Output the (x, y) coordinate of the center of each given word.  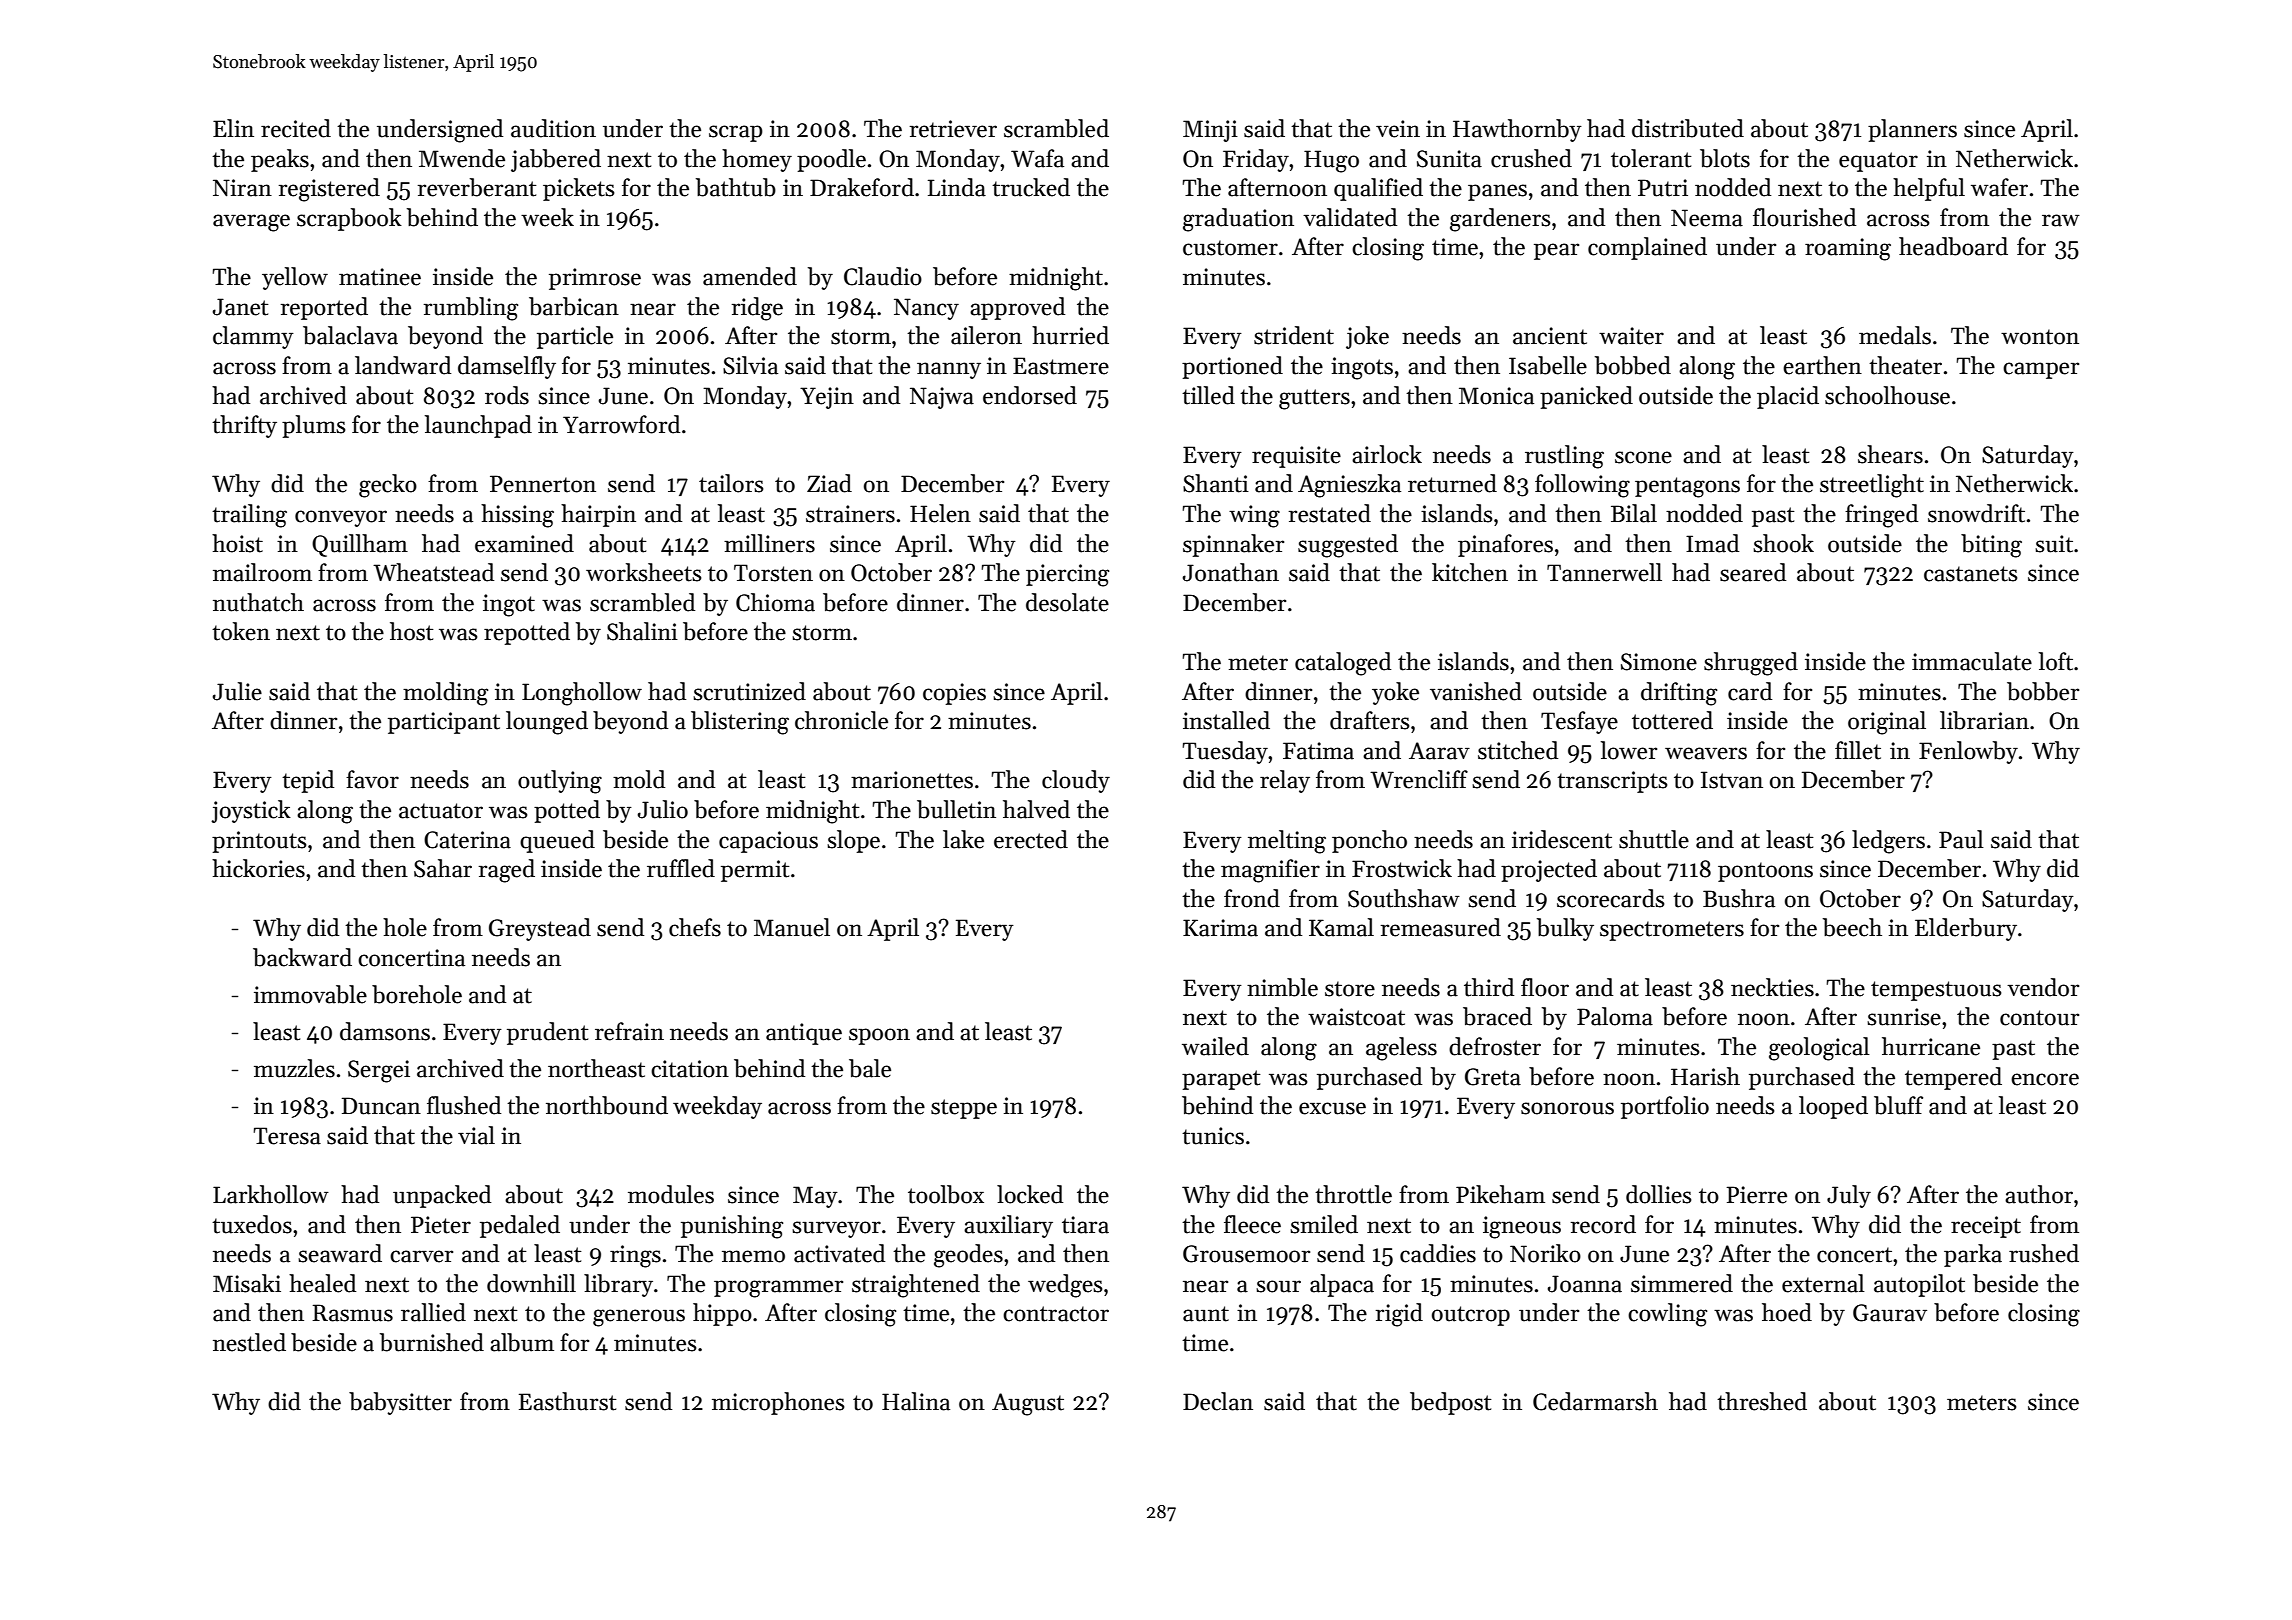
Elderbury (1966, 929)
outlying (560, 782)
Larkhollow (271, 1194)
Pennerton (543, 484)
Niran (242, 188)
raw (2061, 220)
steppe (964, 1109)
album (522, 1342)
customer (1230, 248)
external (1823, 1283)
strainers (850, 514)
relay (1285, 781)
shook (1783, 543)
